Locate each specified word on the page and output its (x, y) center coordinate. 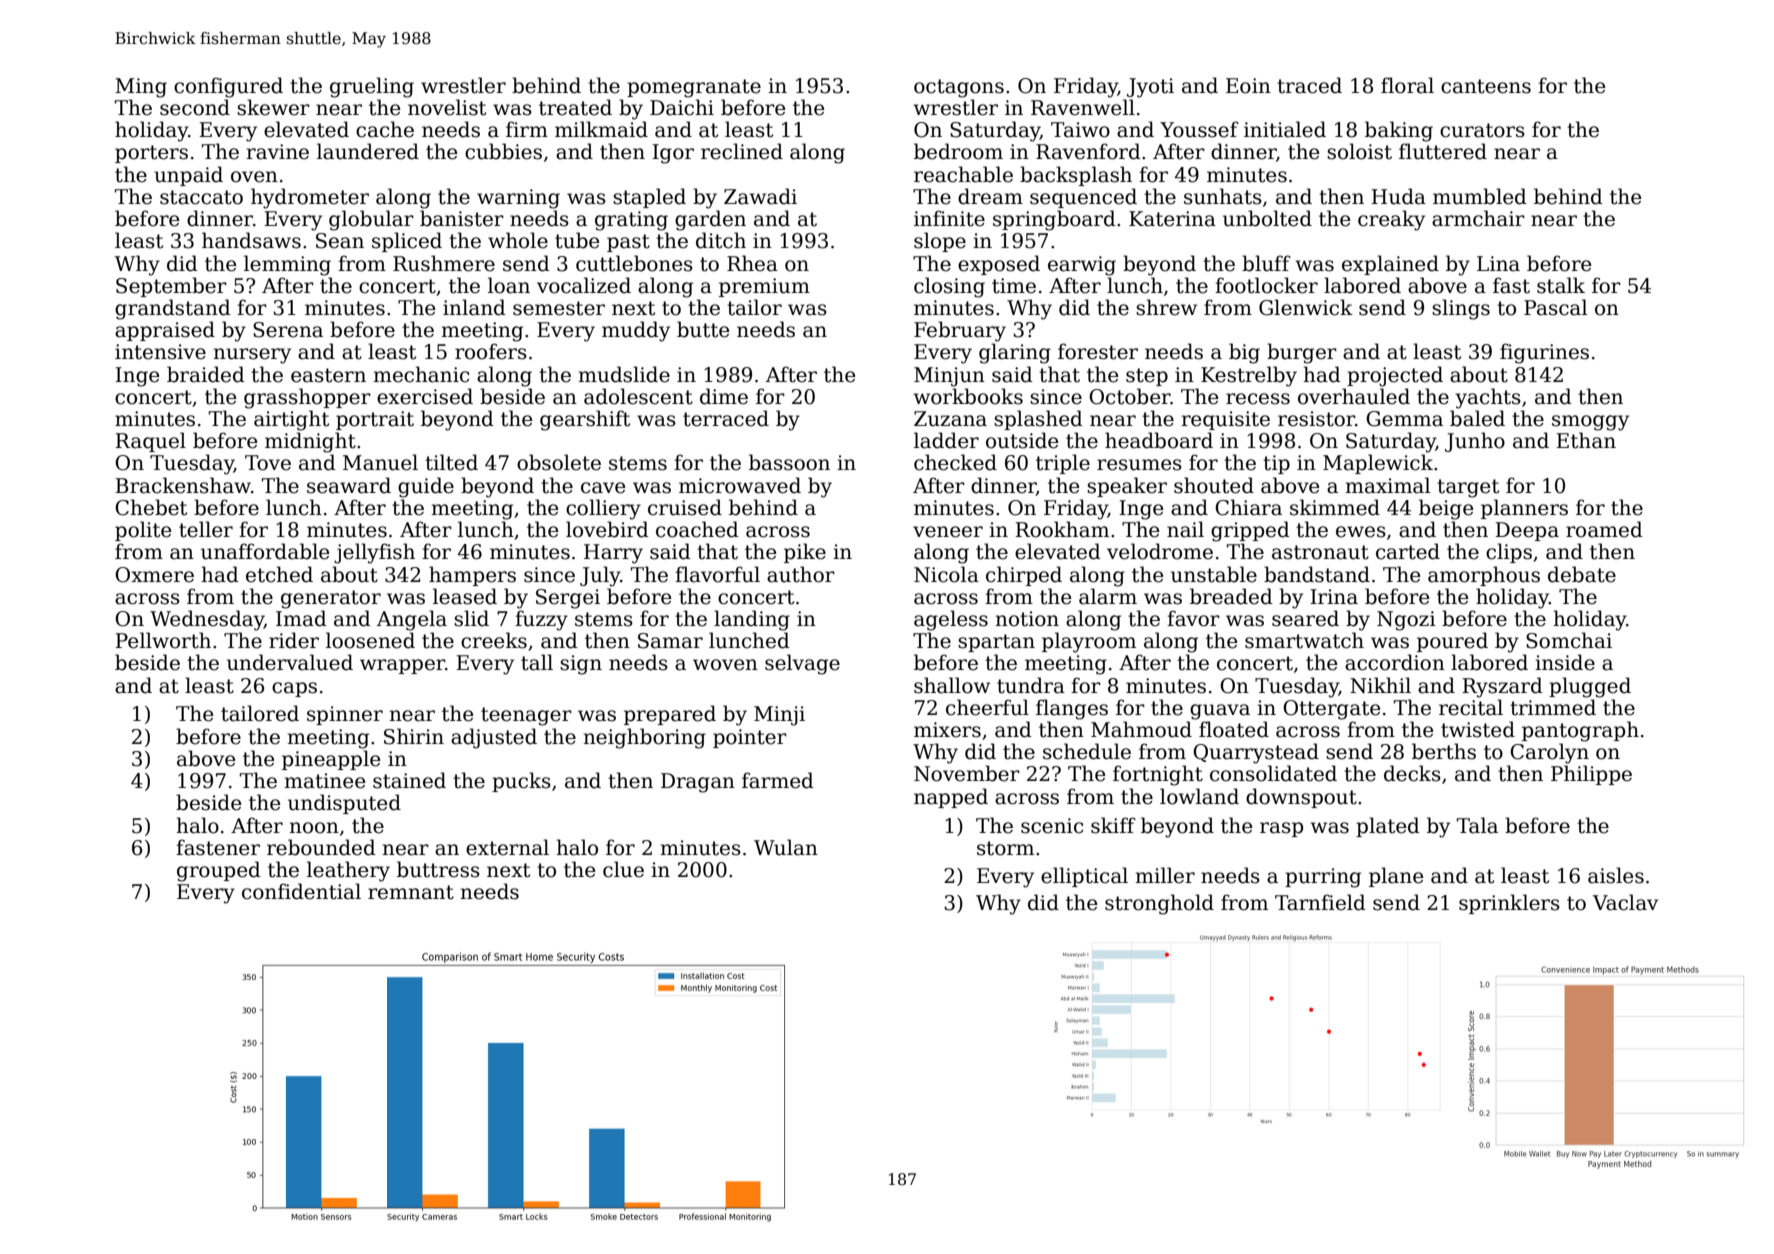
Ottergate (1331, 710)
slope (940, 242)
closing (949, 287)
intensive (160, 352)
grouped (219, 871)
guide (426, 487)
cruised (685, 507)
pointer (750, 738)
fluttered (1443, 151)
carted (1408, 551)
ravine (277, 152)
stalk (1561, 285)
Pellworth (163, 640)
